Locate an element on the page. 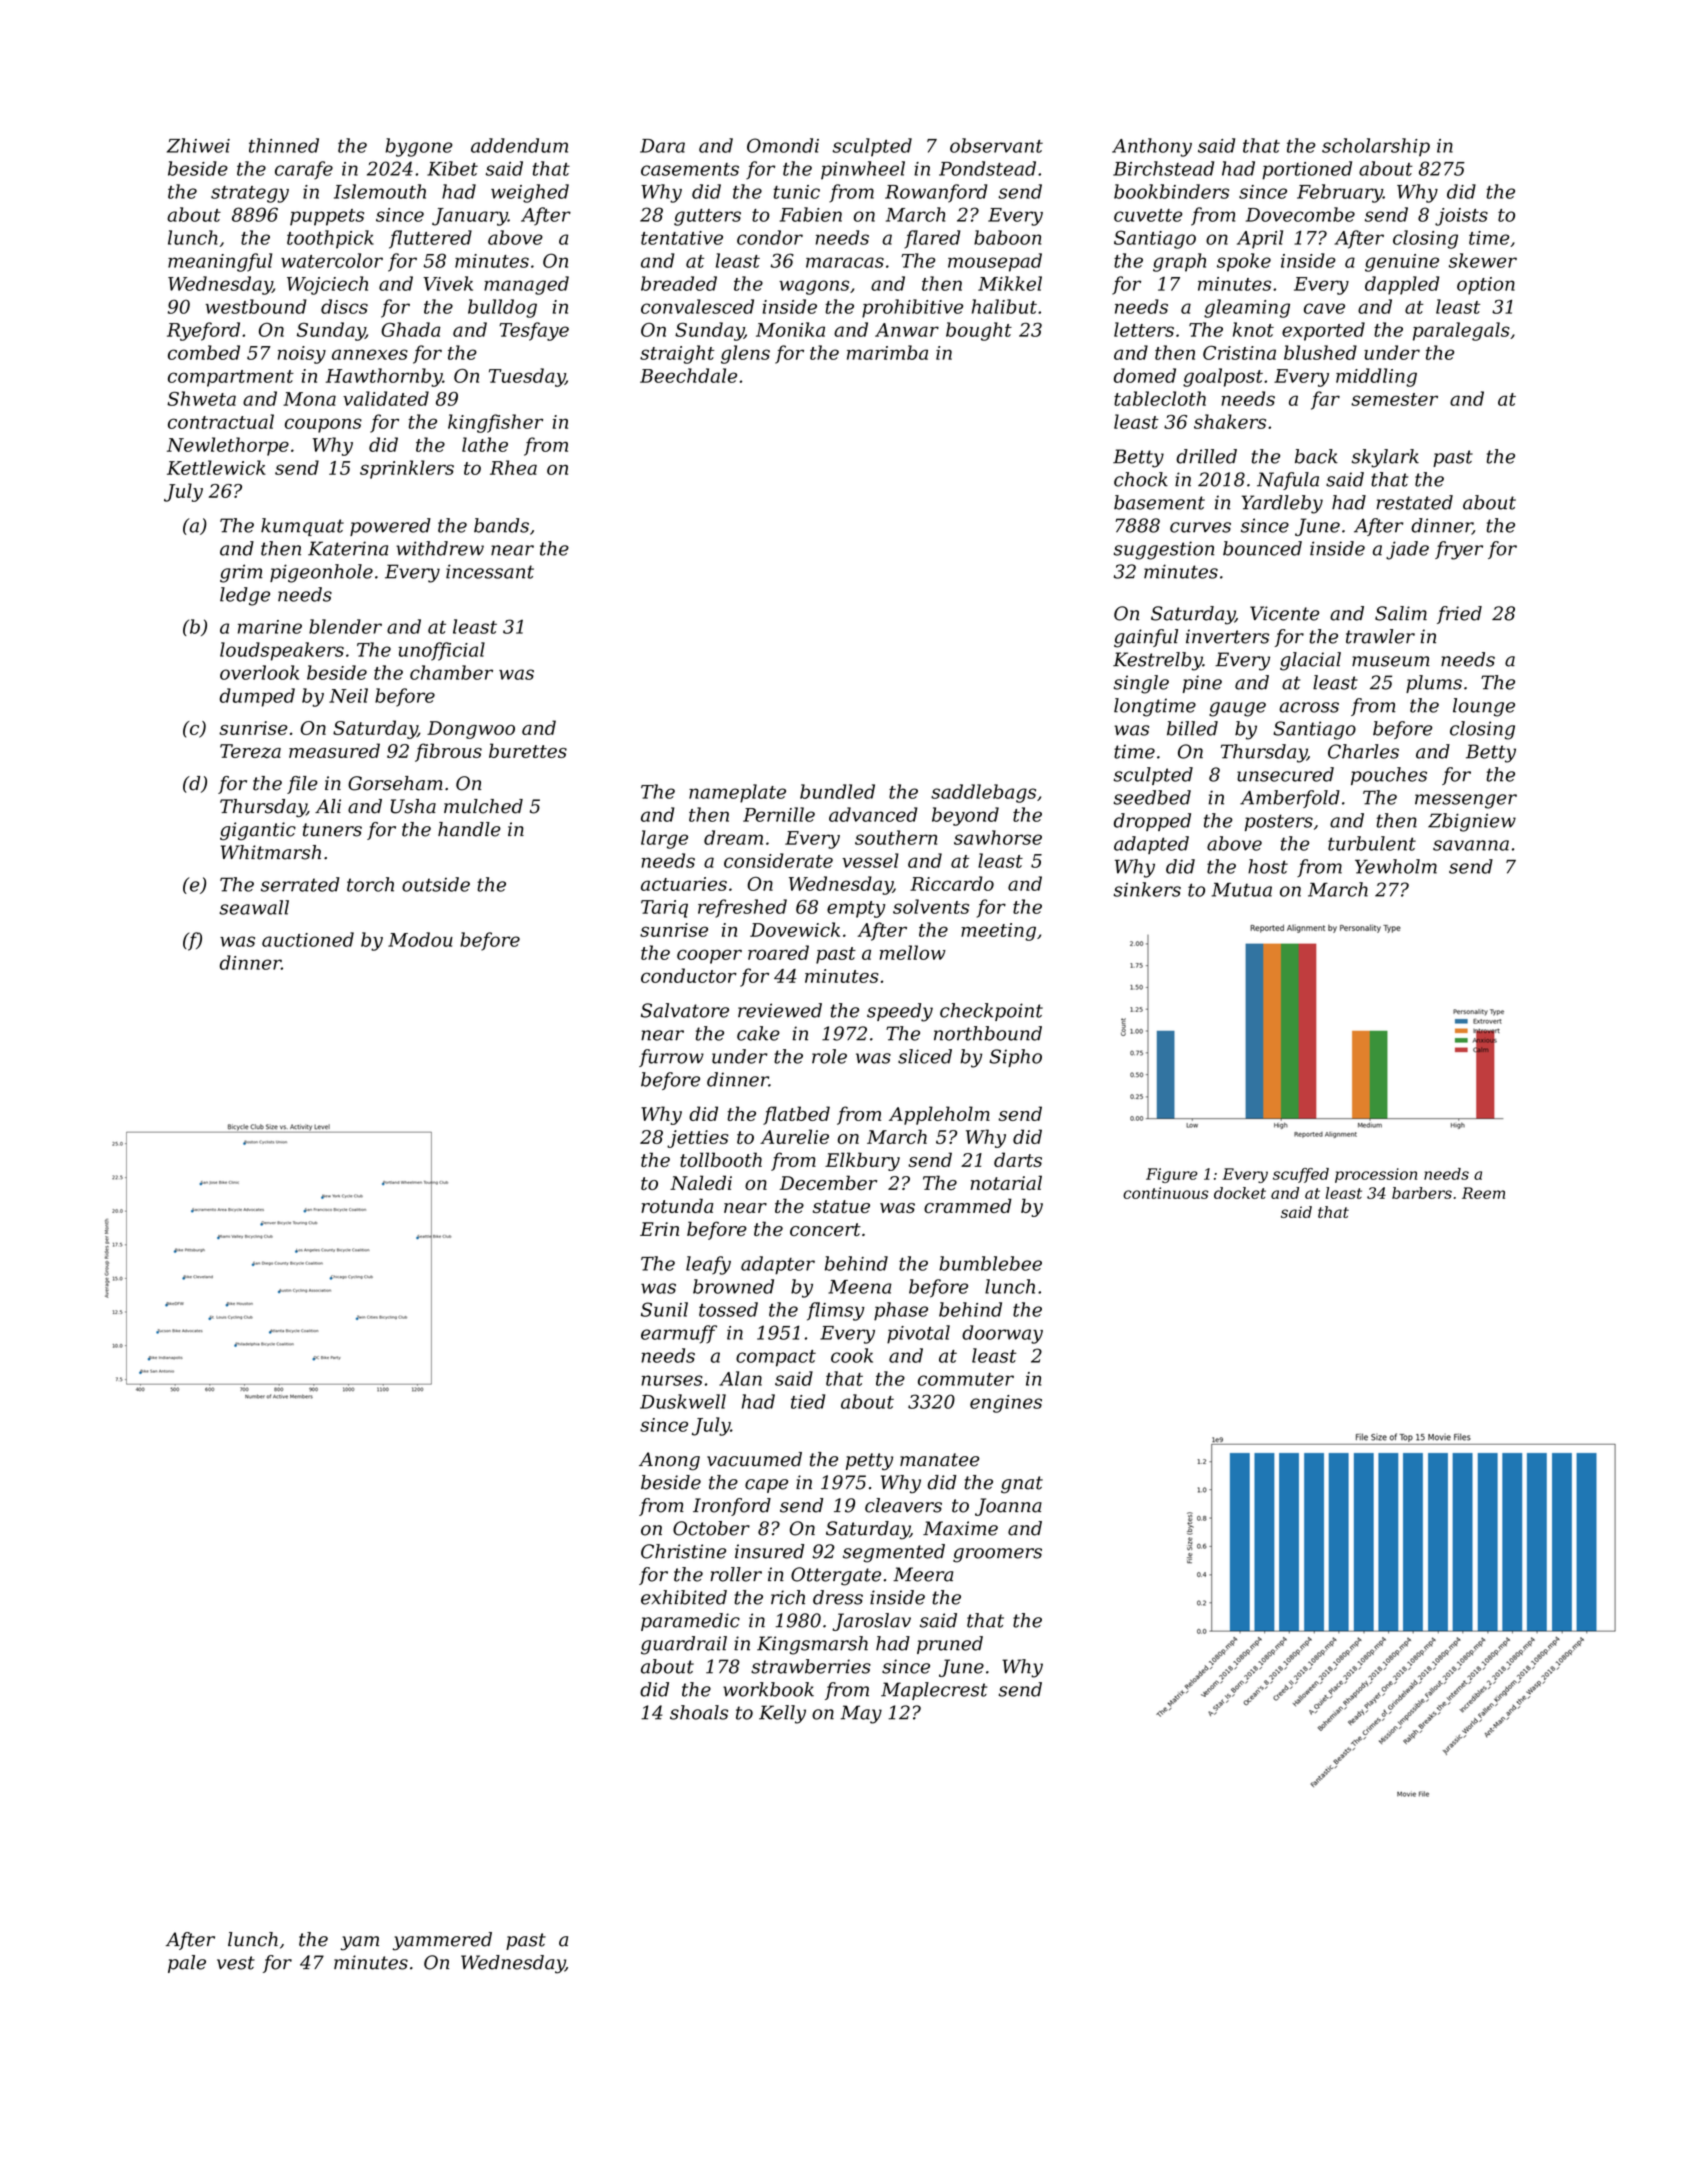  glens is located at coordinates (745, 354).
